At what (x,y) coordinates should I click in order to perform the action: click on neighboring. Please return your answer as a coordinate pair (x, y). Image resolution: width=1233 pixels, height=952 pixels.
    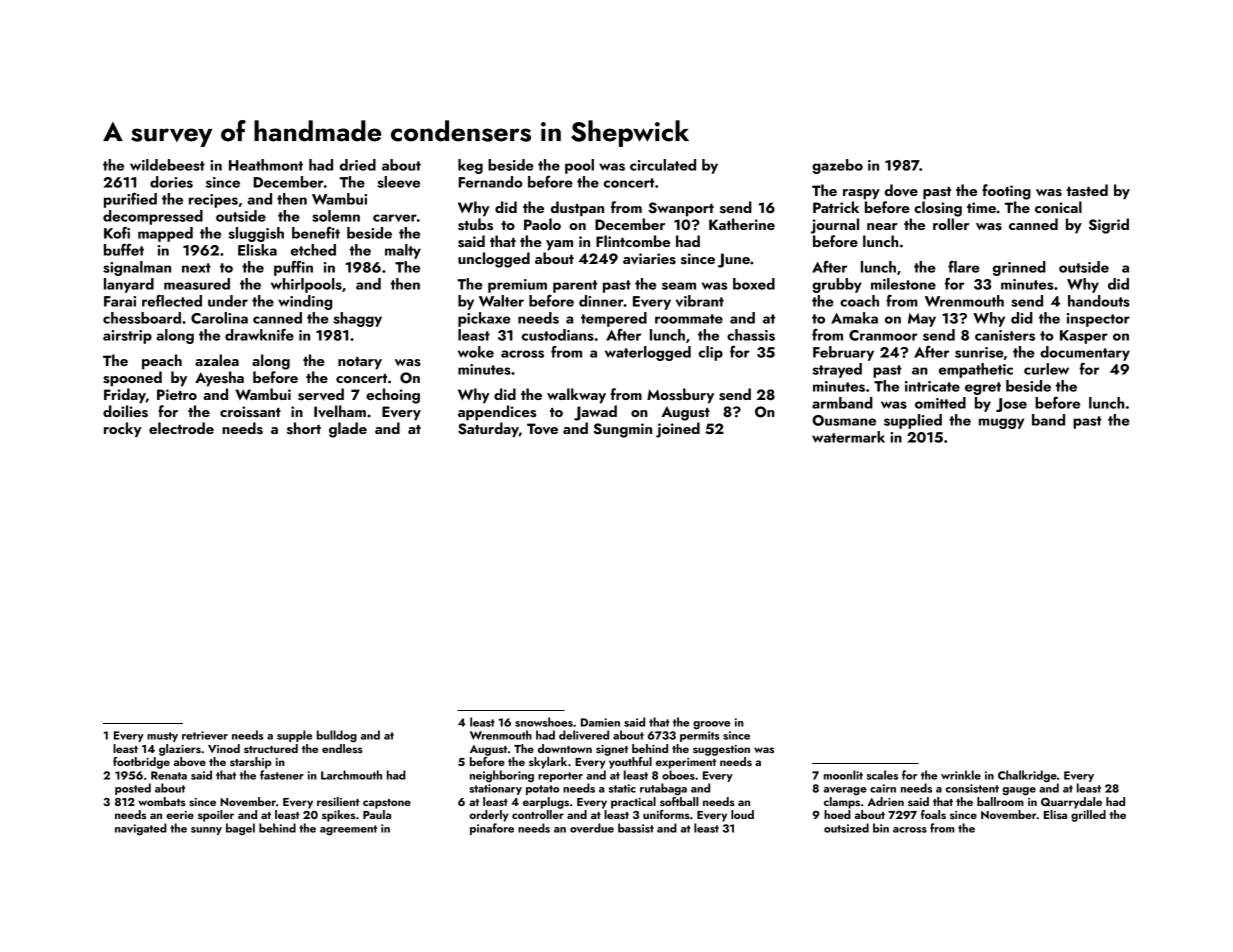
    Looking at the image, I should click on (502, 776).
